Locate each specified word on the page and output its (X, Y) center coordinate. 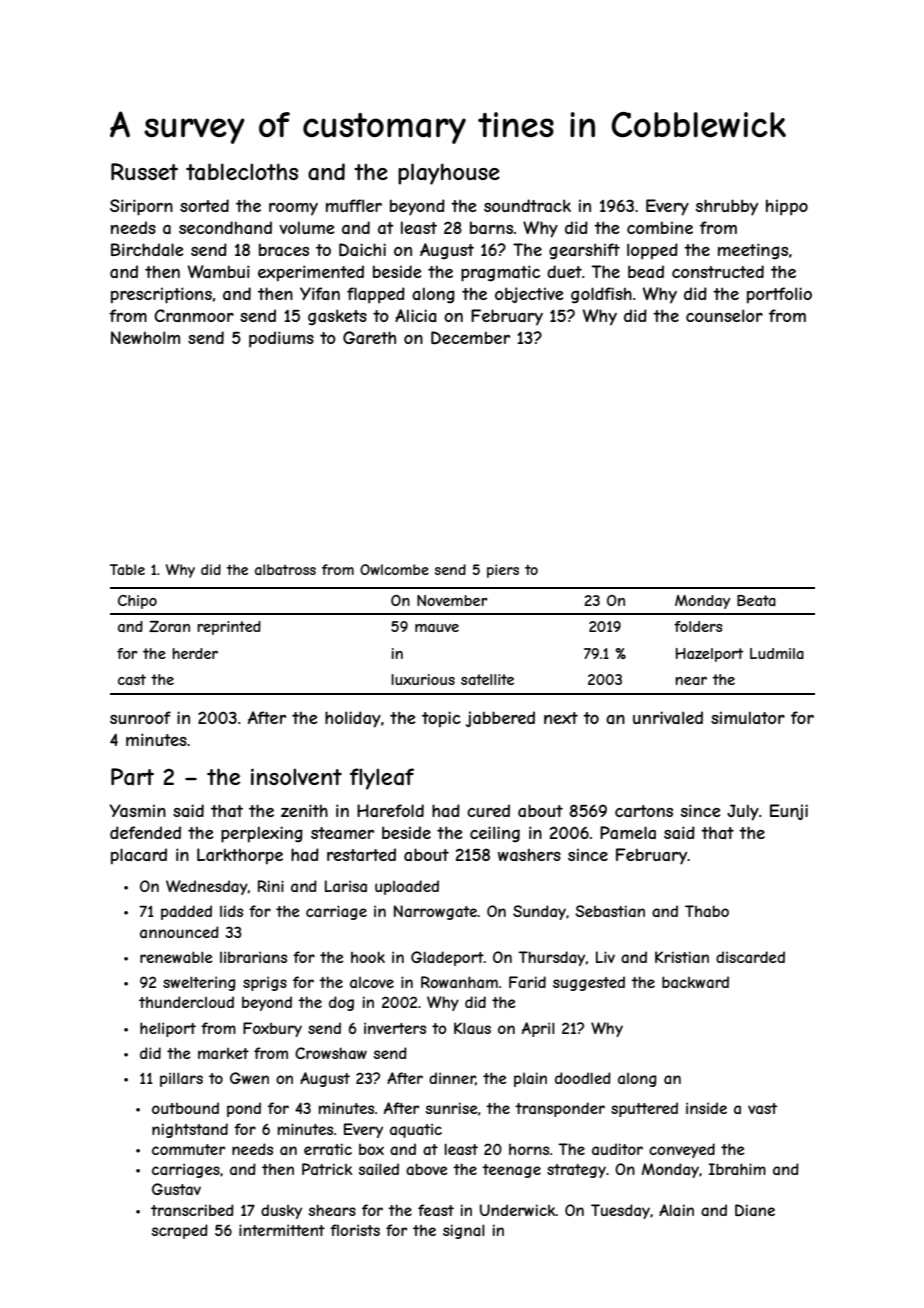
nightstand (190, 1130)
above (427, 1169)
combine (660, 227)
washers (529, 854)
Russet (144, 171)
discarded (750, 957)
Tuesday (620, 1211)
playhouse (449, 174)
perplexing (262, 834)
